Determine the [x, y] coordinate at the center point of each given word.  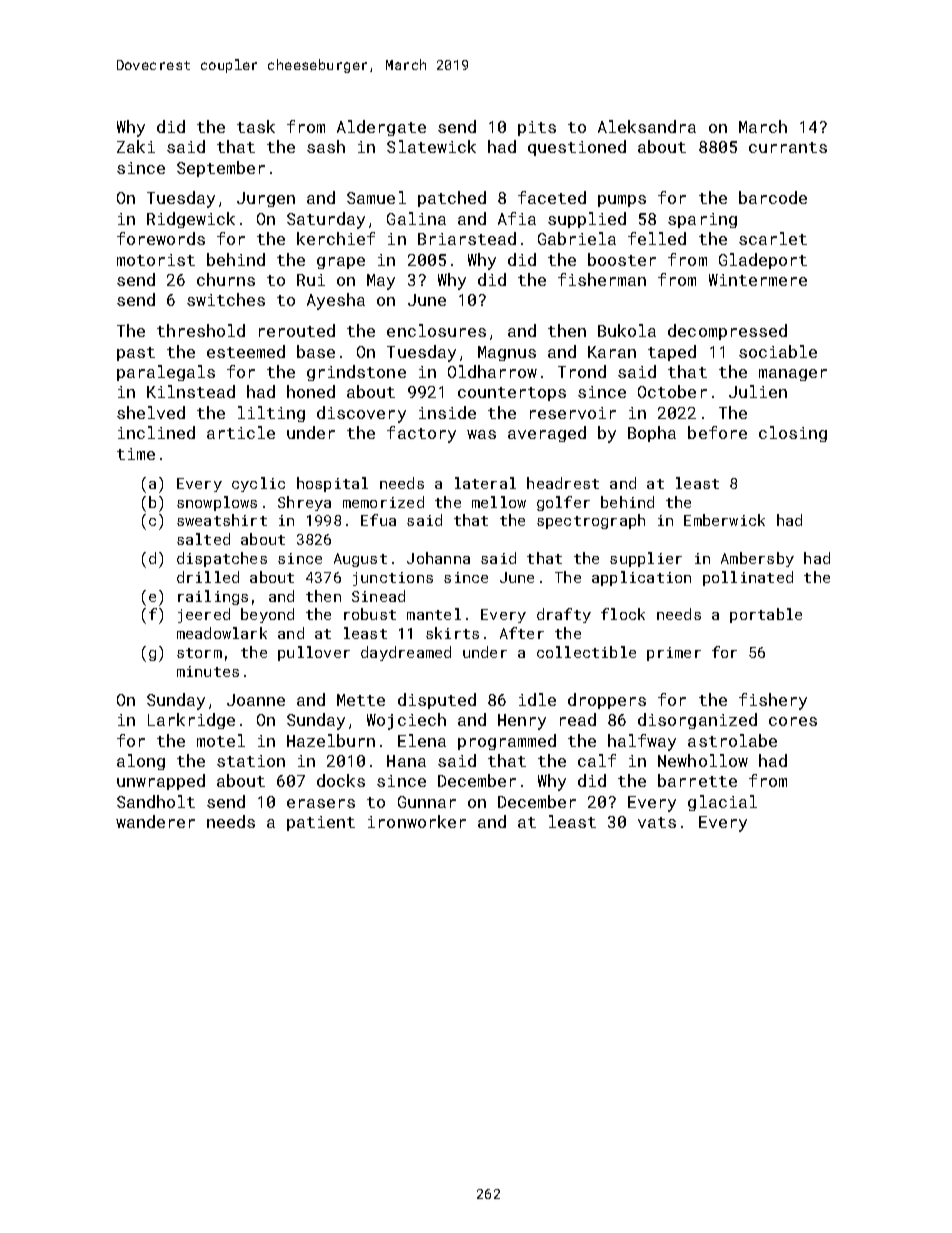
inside [447, 412]
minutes [208, 671]
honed [311, 391]
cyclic [258, 484]
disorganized [697, 721]
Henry [522, 722]
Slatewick [431, 146]
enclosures [436, 330]
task [256, 126]
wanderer [155, 821]
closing [793, 434]
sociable [778, 351]
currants [788, 147]
